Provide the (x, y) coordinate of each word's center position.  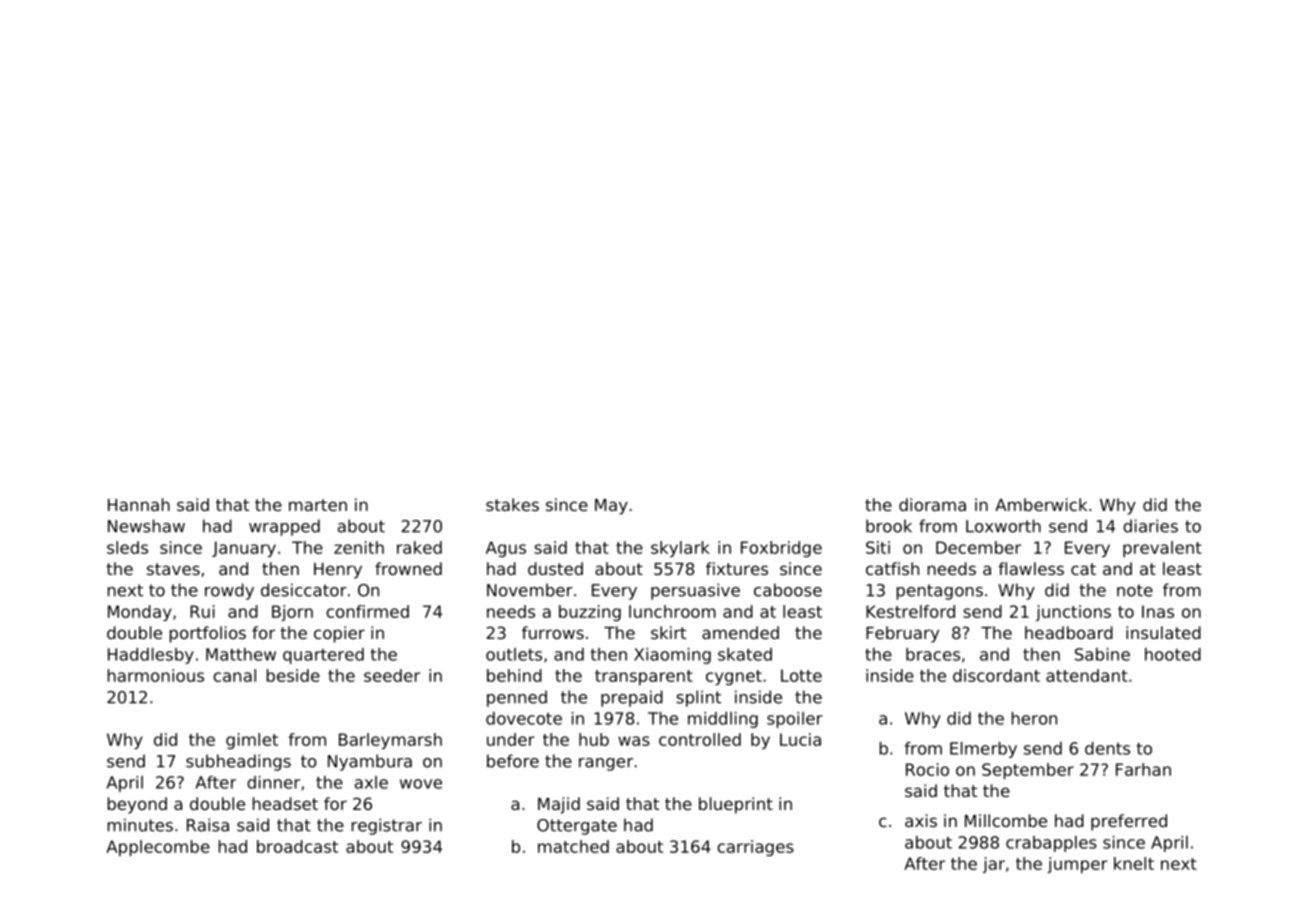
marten (318, 505)
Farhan (1143, 769)
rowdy (229, 591)
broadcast (297, 846)
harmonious (156, 675)
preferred (1129, 822)
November (530, 590)
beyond (137, 805)
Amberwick (1041, 504)
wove (421, 784)
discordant (996, 675)
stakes (512, 504)
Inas (1158, 611)
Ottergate (577, 827)
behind (514, 675)
